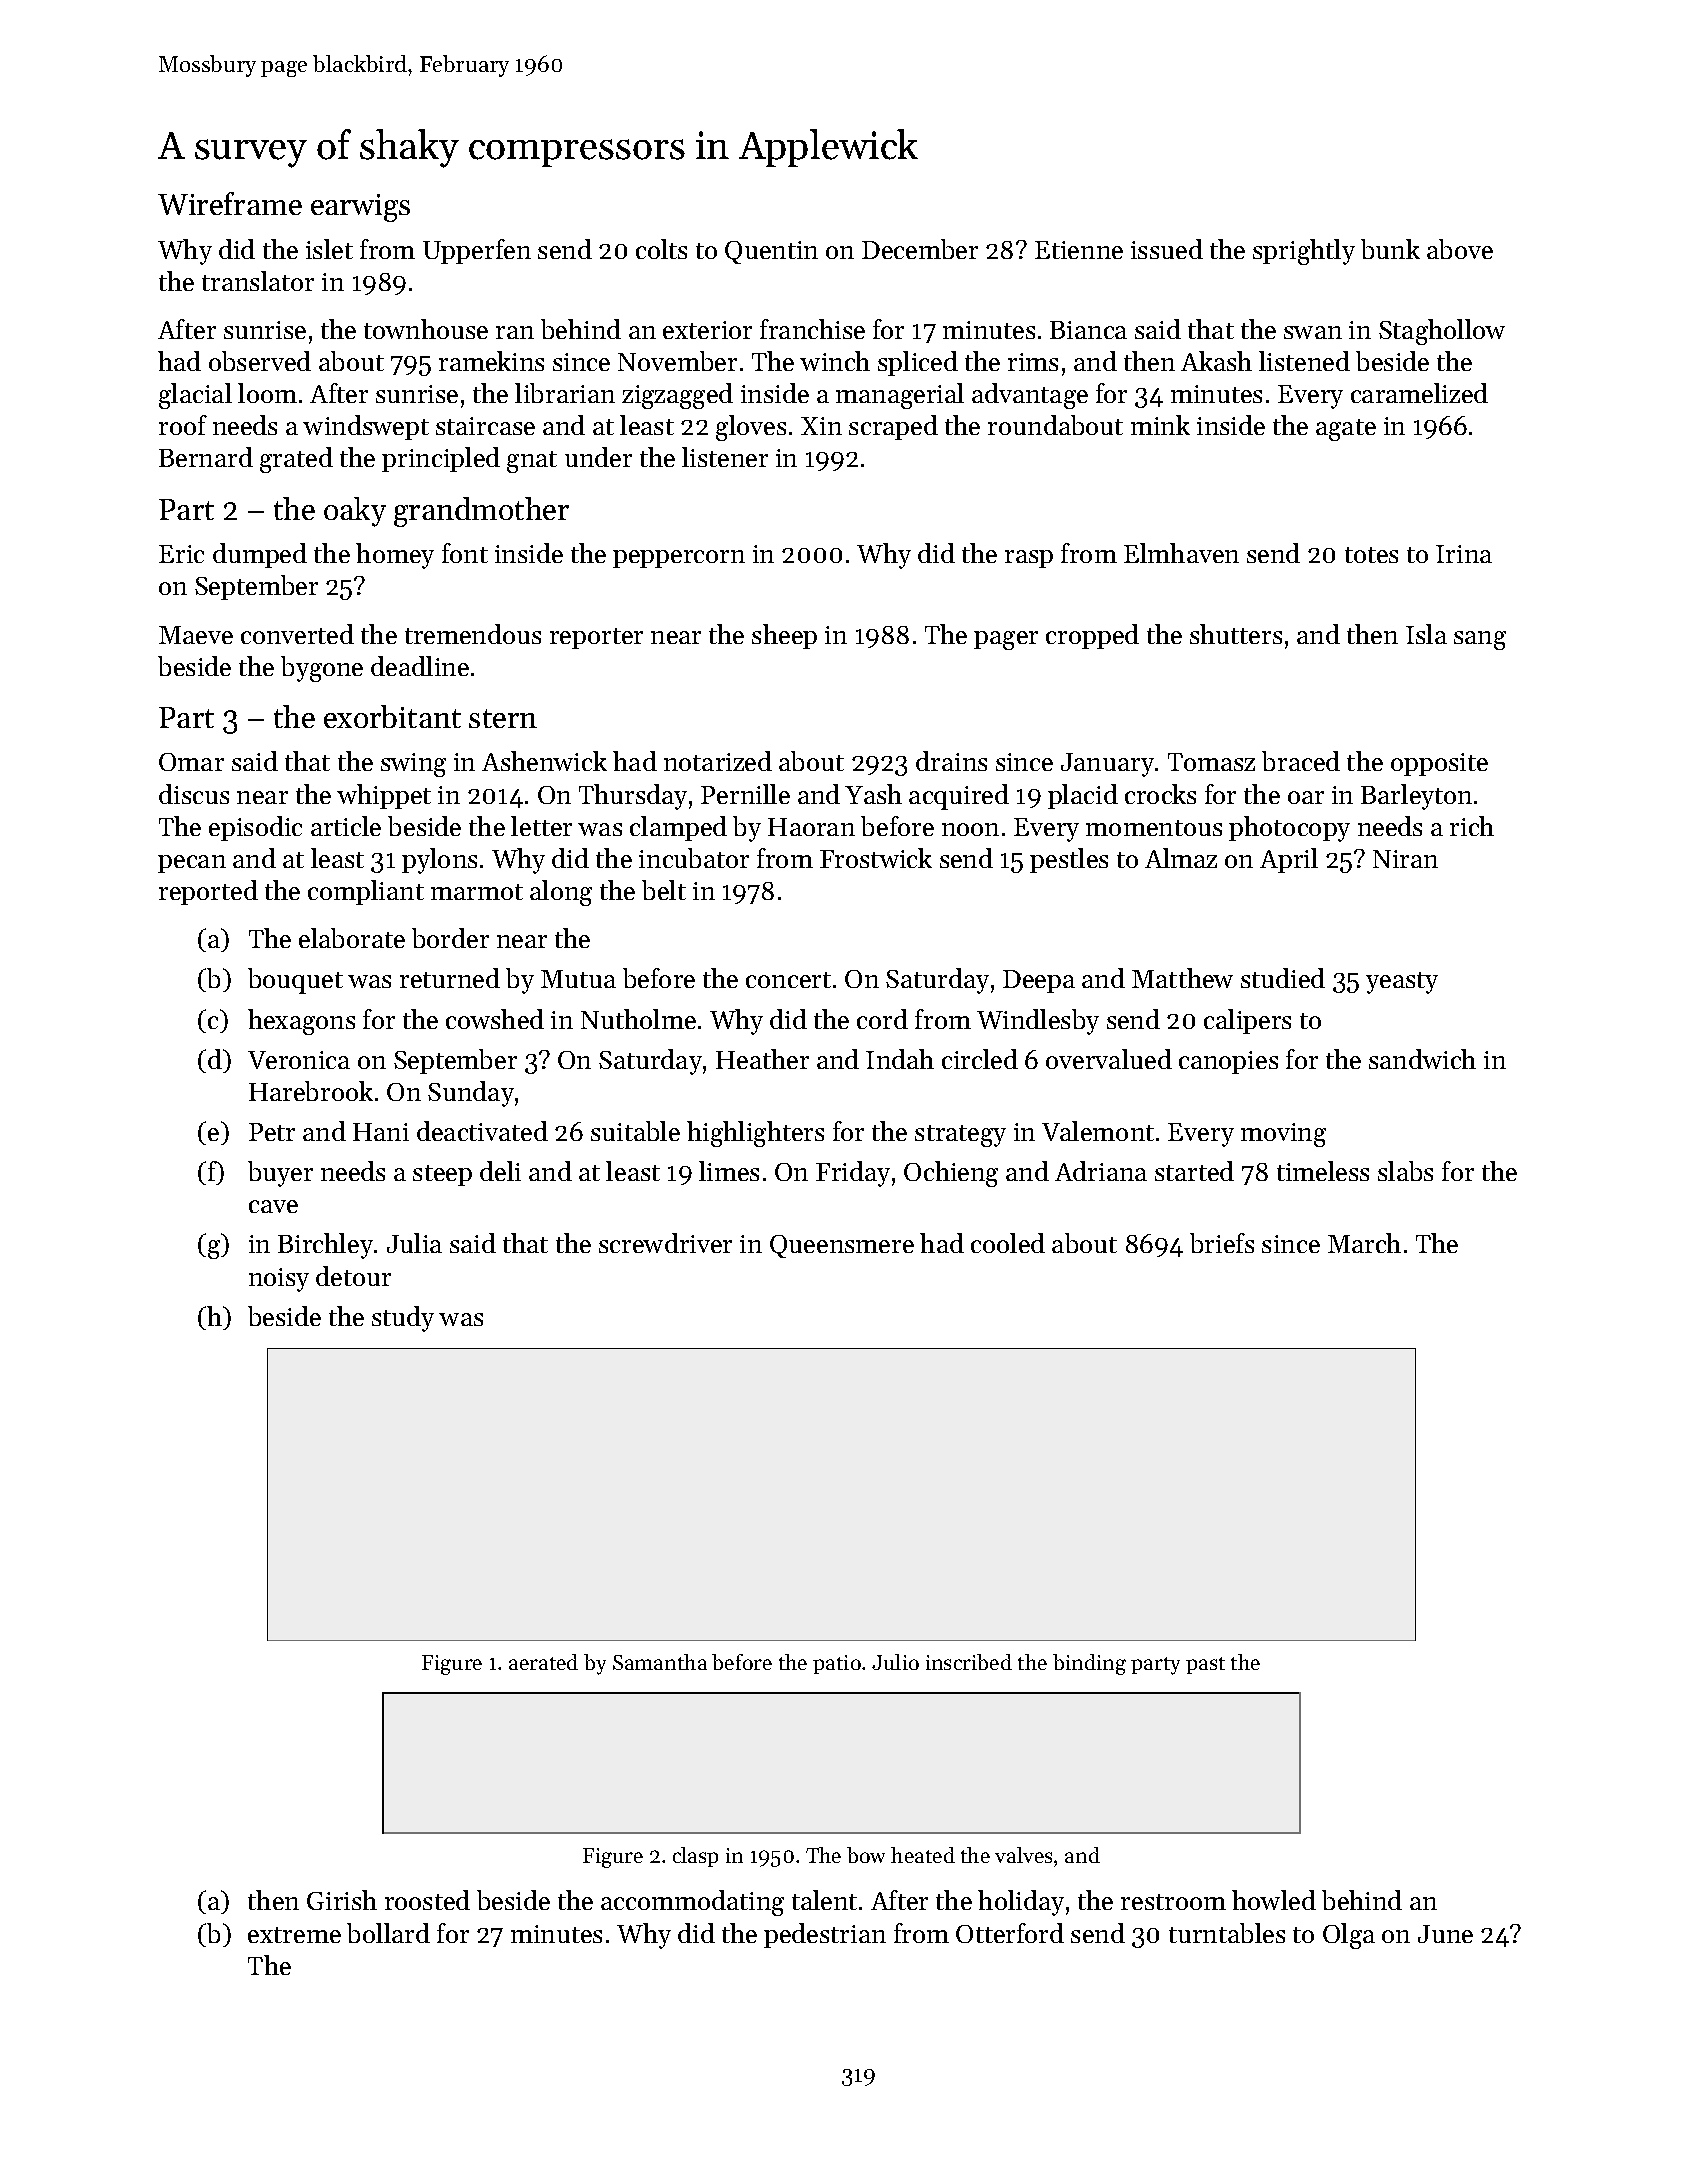  Describe the element at coordinates (920, 249) in the document. I see `December` at that location.
